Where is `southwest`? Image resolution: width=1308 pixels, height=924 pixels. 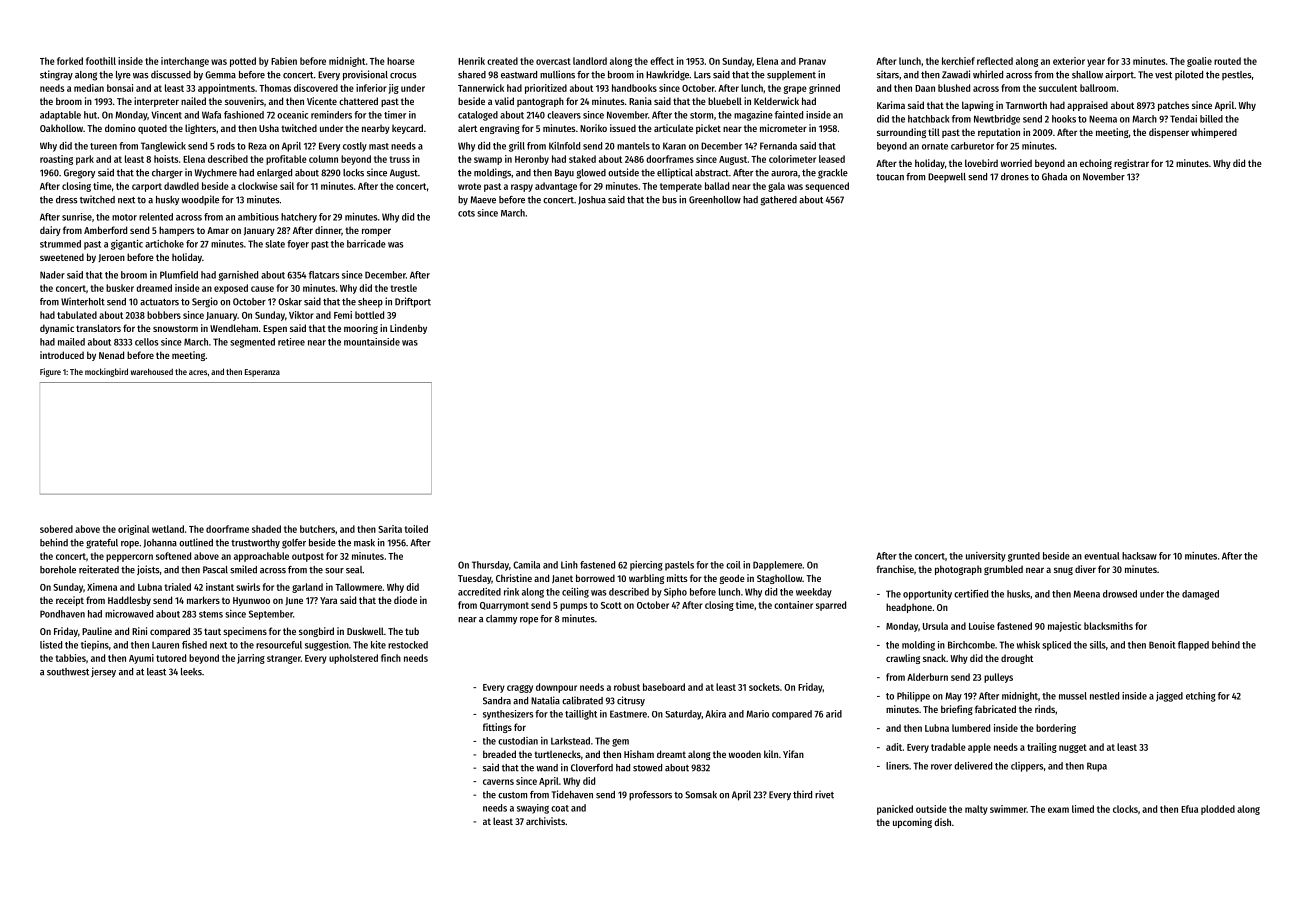 southwest is located at coordinates (68, 672).
